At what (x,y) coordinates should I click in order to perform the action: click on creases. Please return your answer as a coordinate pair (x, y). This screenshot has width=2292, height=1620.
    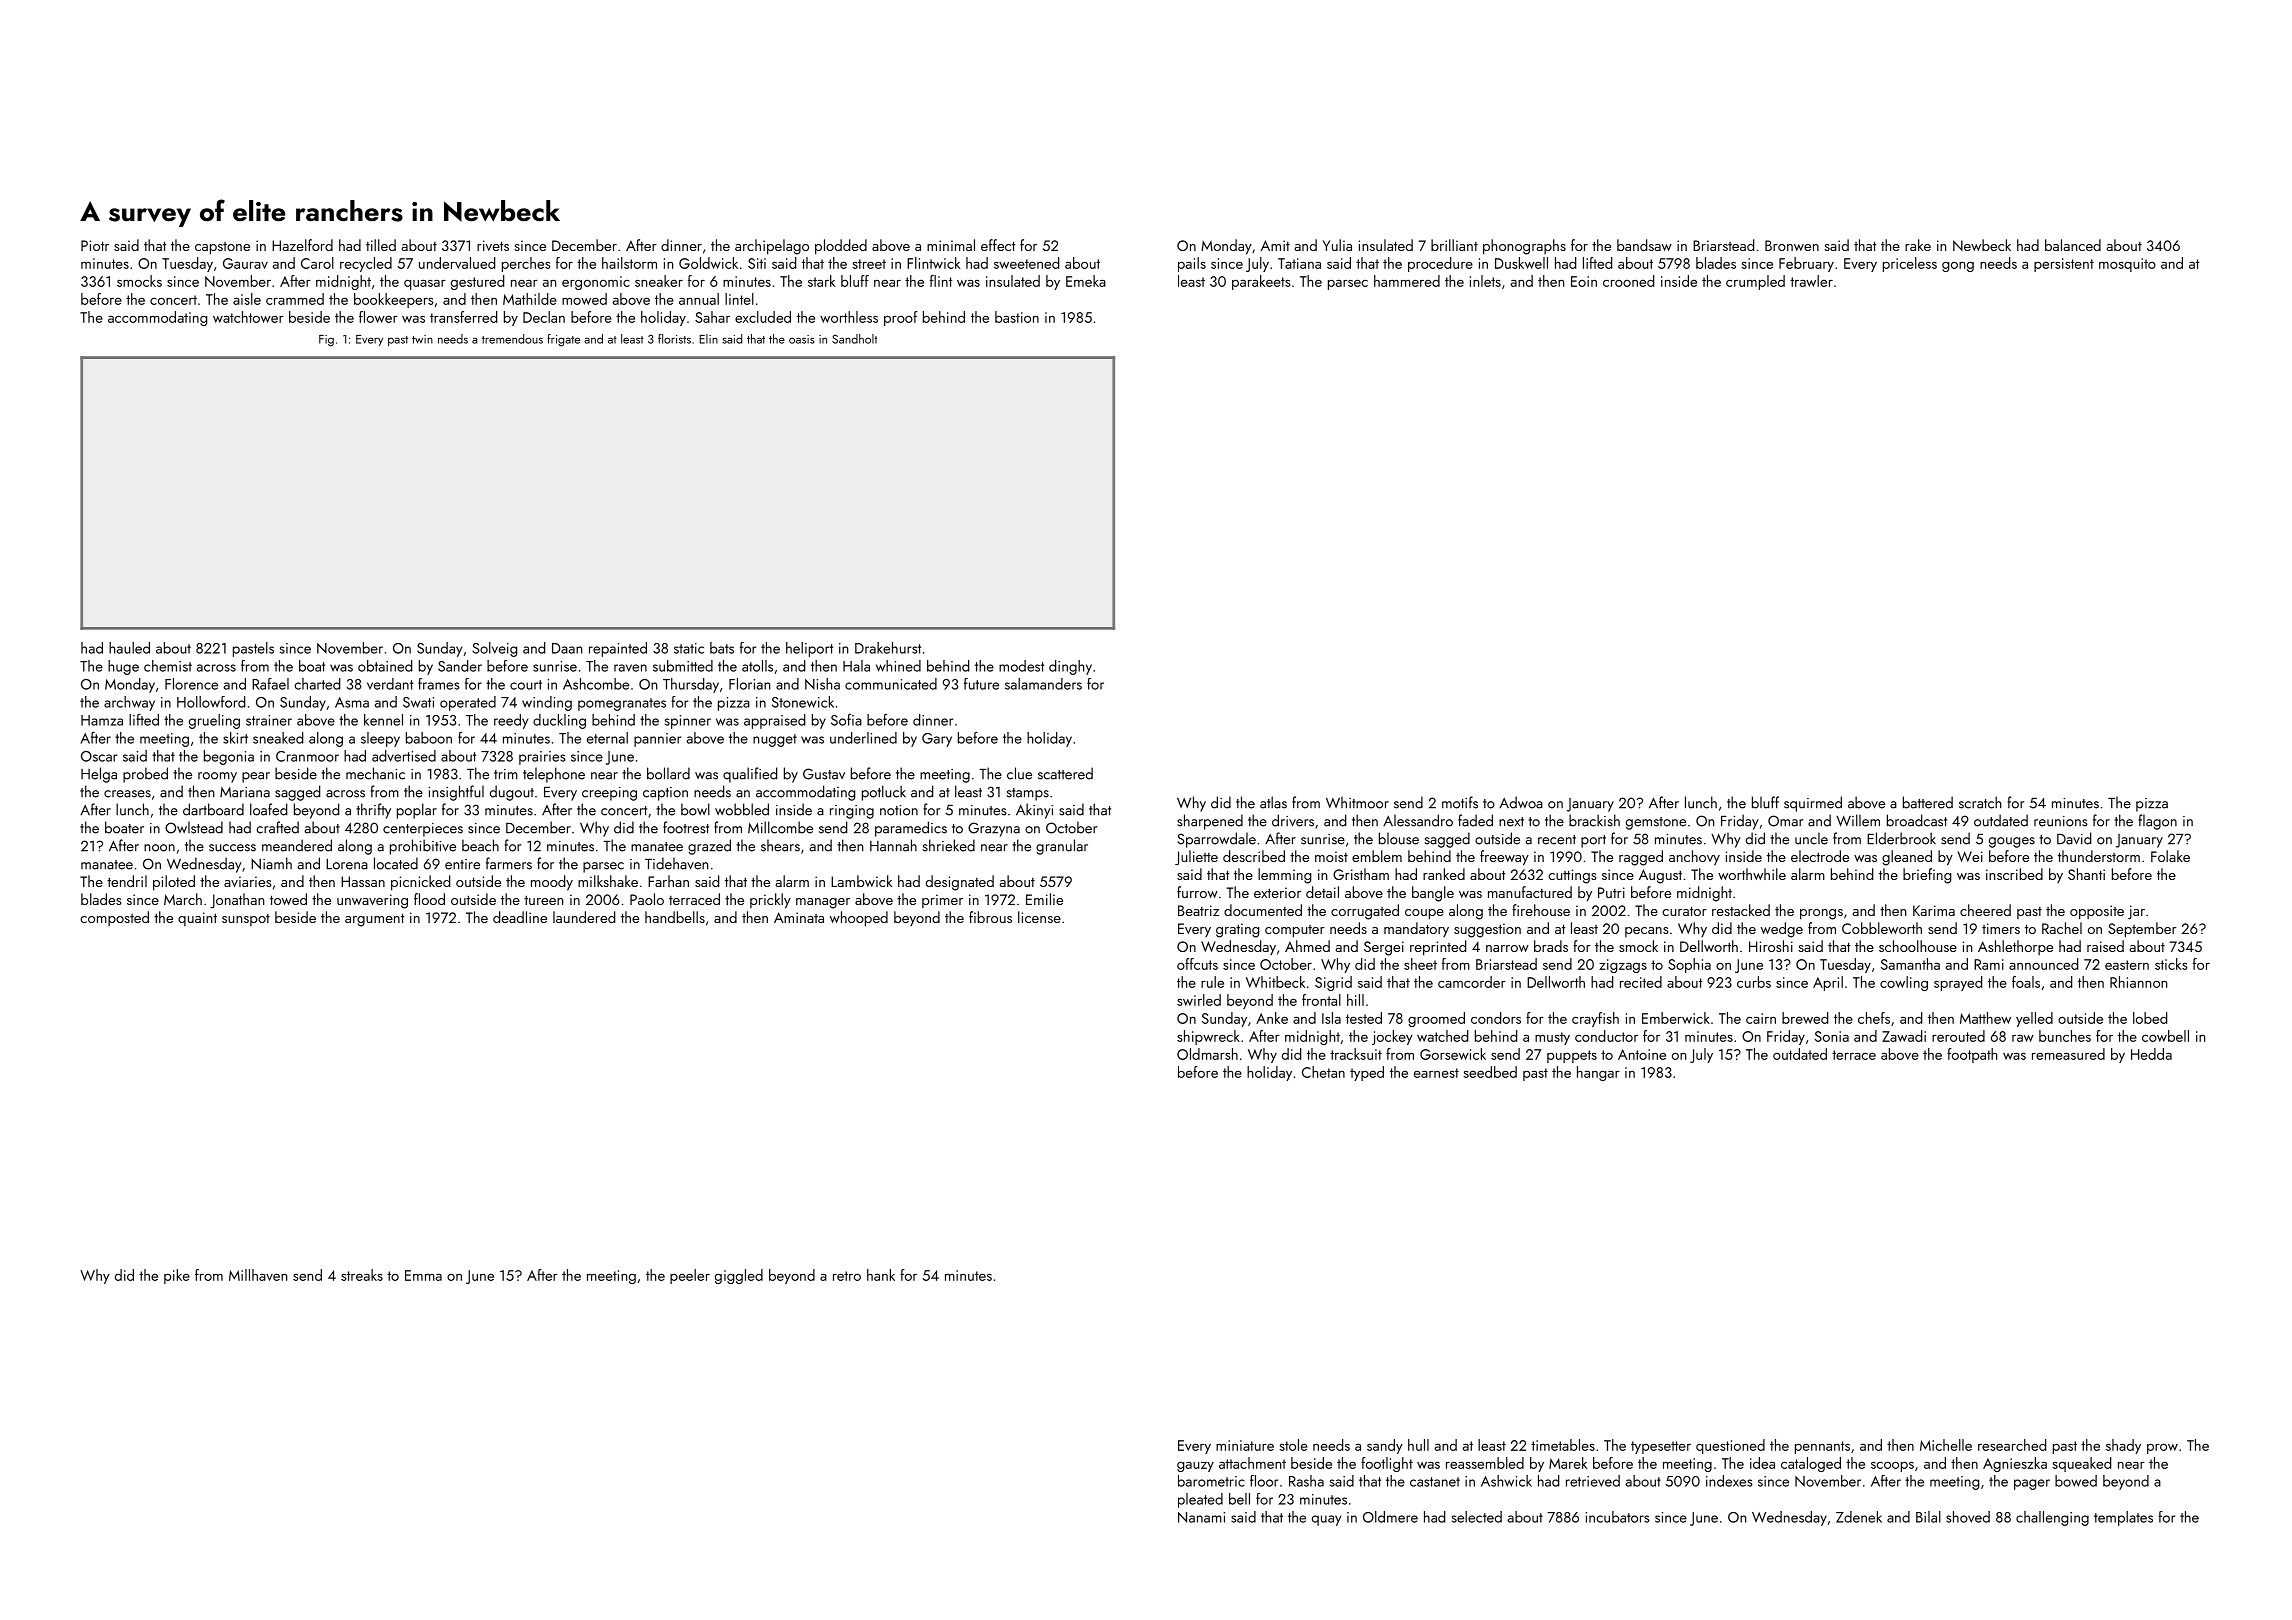
    Looking at the image, I should click on (127, 794).
